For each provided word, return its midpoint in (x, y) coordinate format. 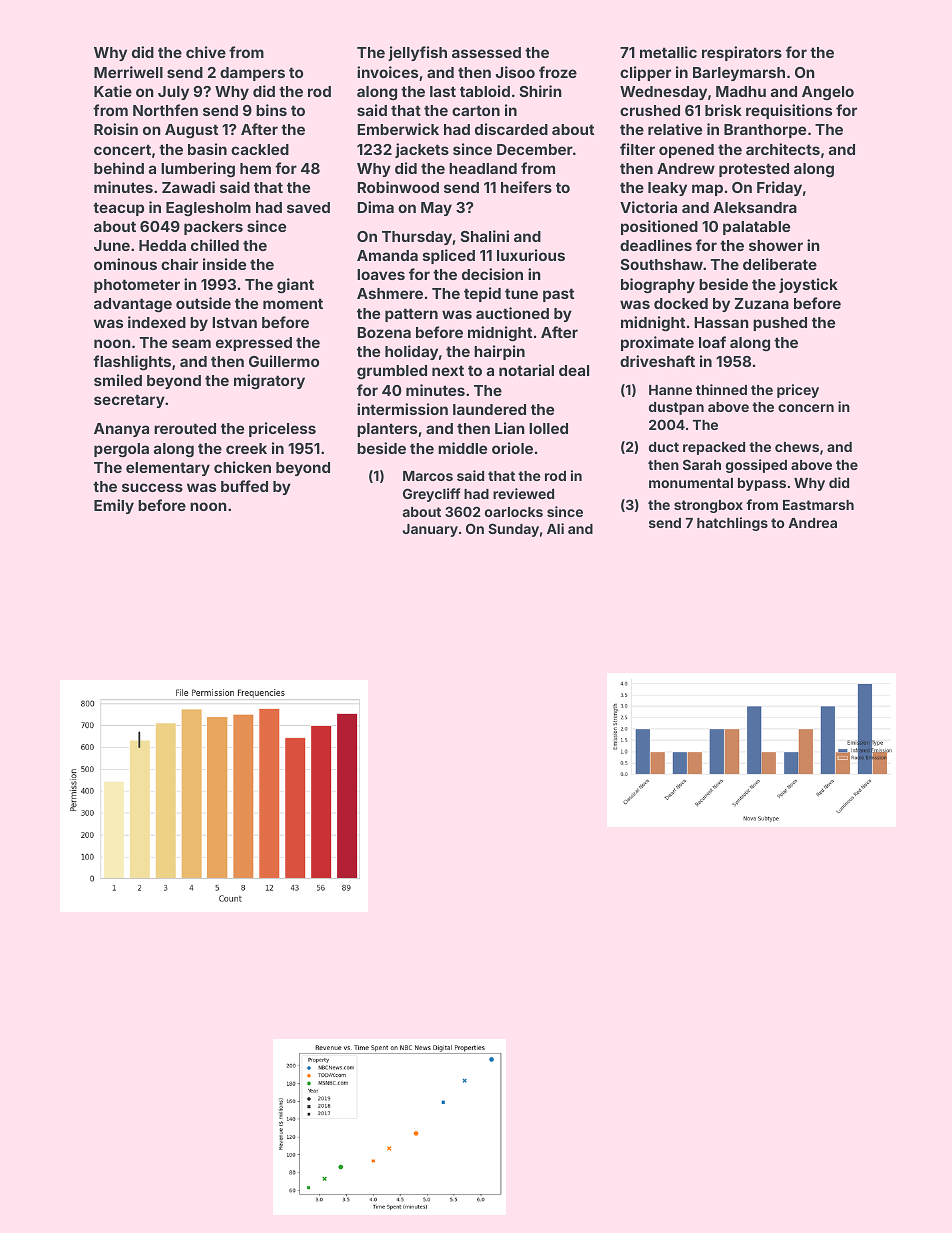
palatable (756, 228)
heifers (526, 187)
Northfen (165, 110)
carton (476, 110)
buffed (244, 486)
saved (308, 207)
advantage (133, 305)
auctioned (512, 313)
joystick (808, 285)
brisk (723, 110)
